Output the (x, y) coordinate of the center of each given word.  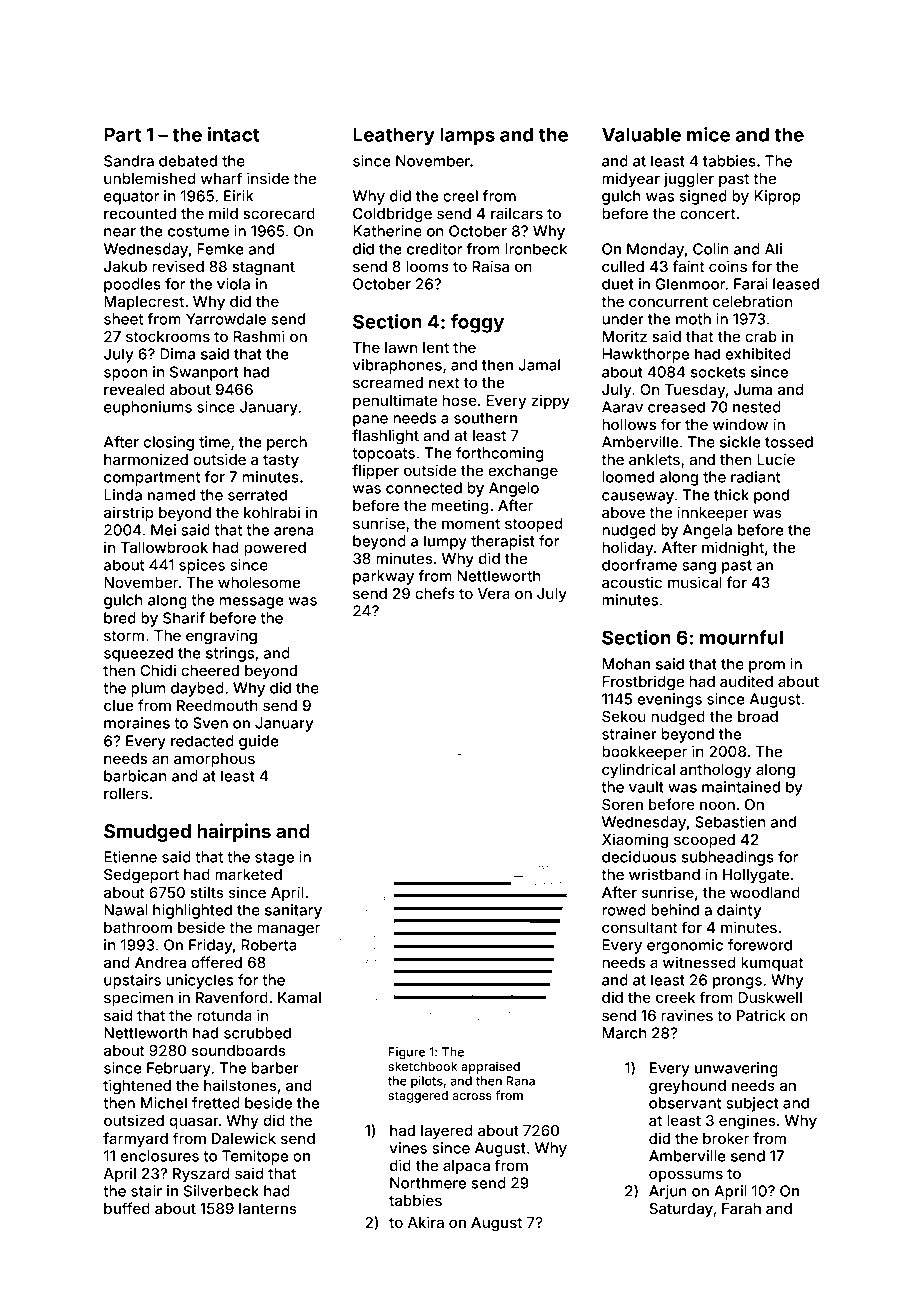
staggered (418, 1097)
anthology (715, 771)
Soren (622, 804)
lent (436, 347)
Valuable (641, 134)
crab (761, 336)
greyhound (687, 1087)
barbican (135, 776)
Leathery (394, 136)
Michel (164, 1103)
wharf (221, 178)
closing (168, 443)
